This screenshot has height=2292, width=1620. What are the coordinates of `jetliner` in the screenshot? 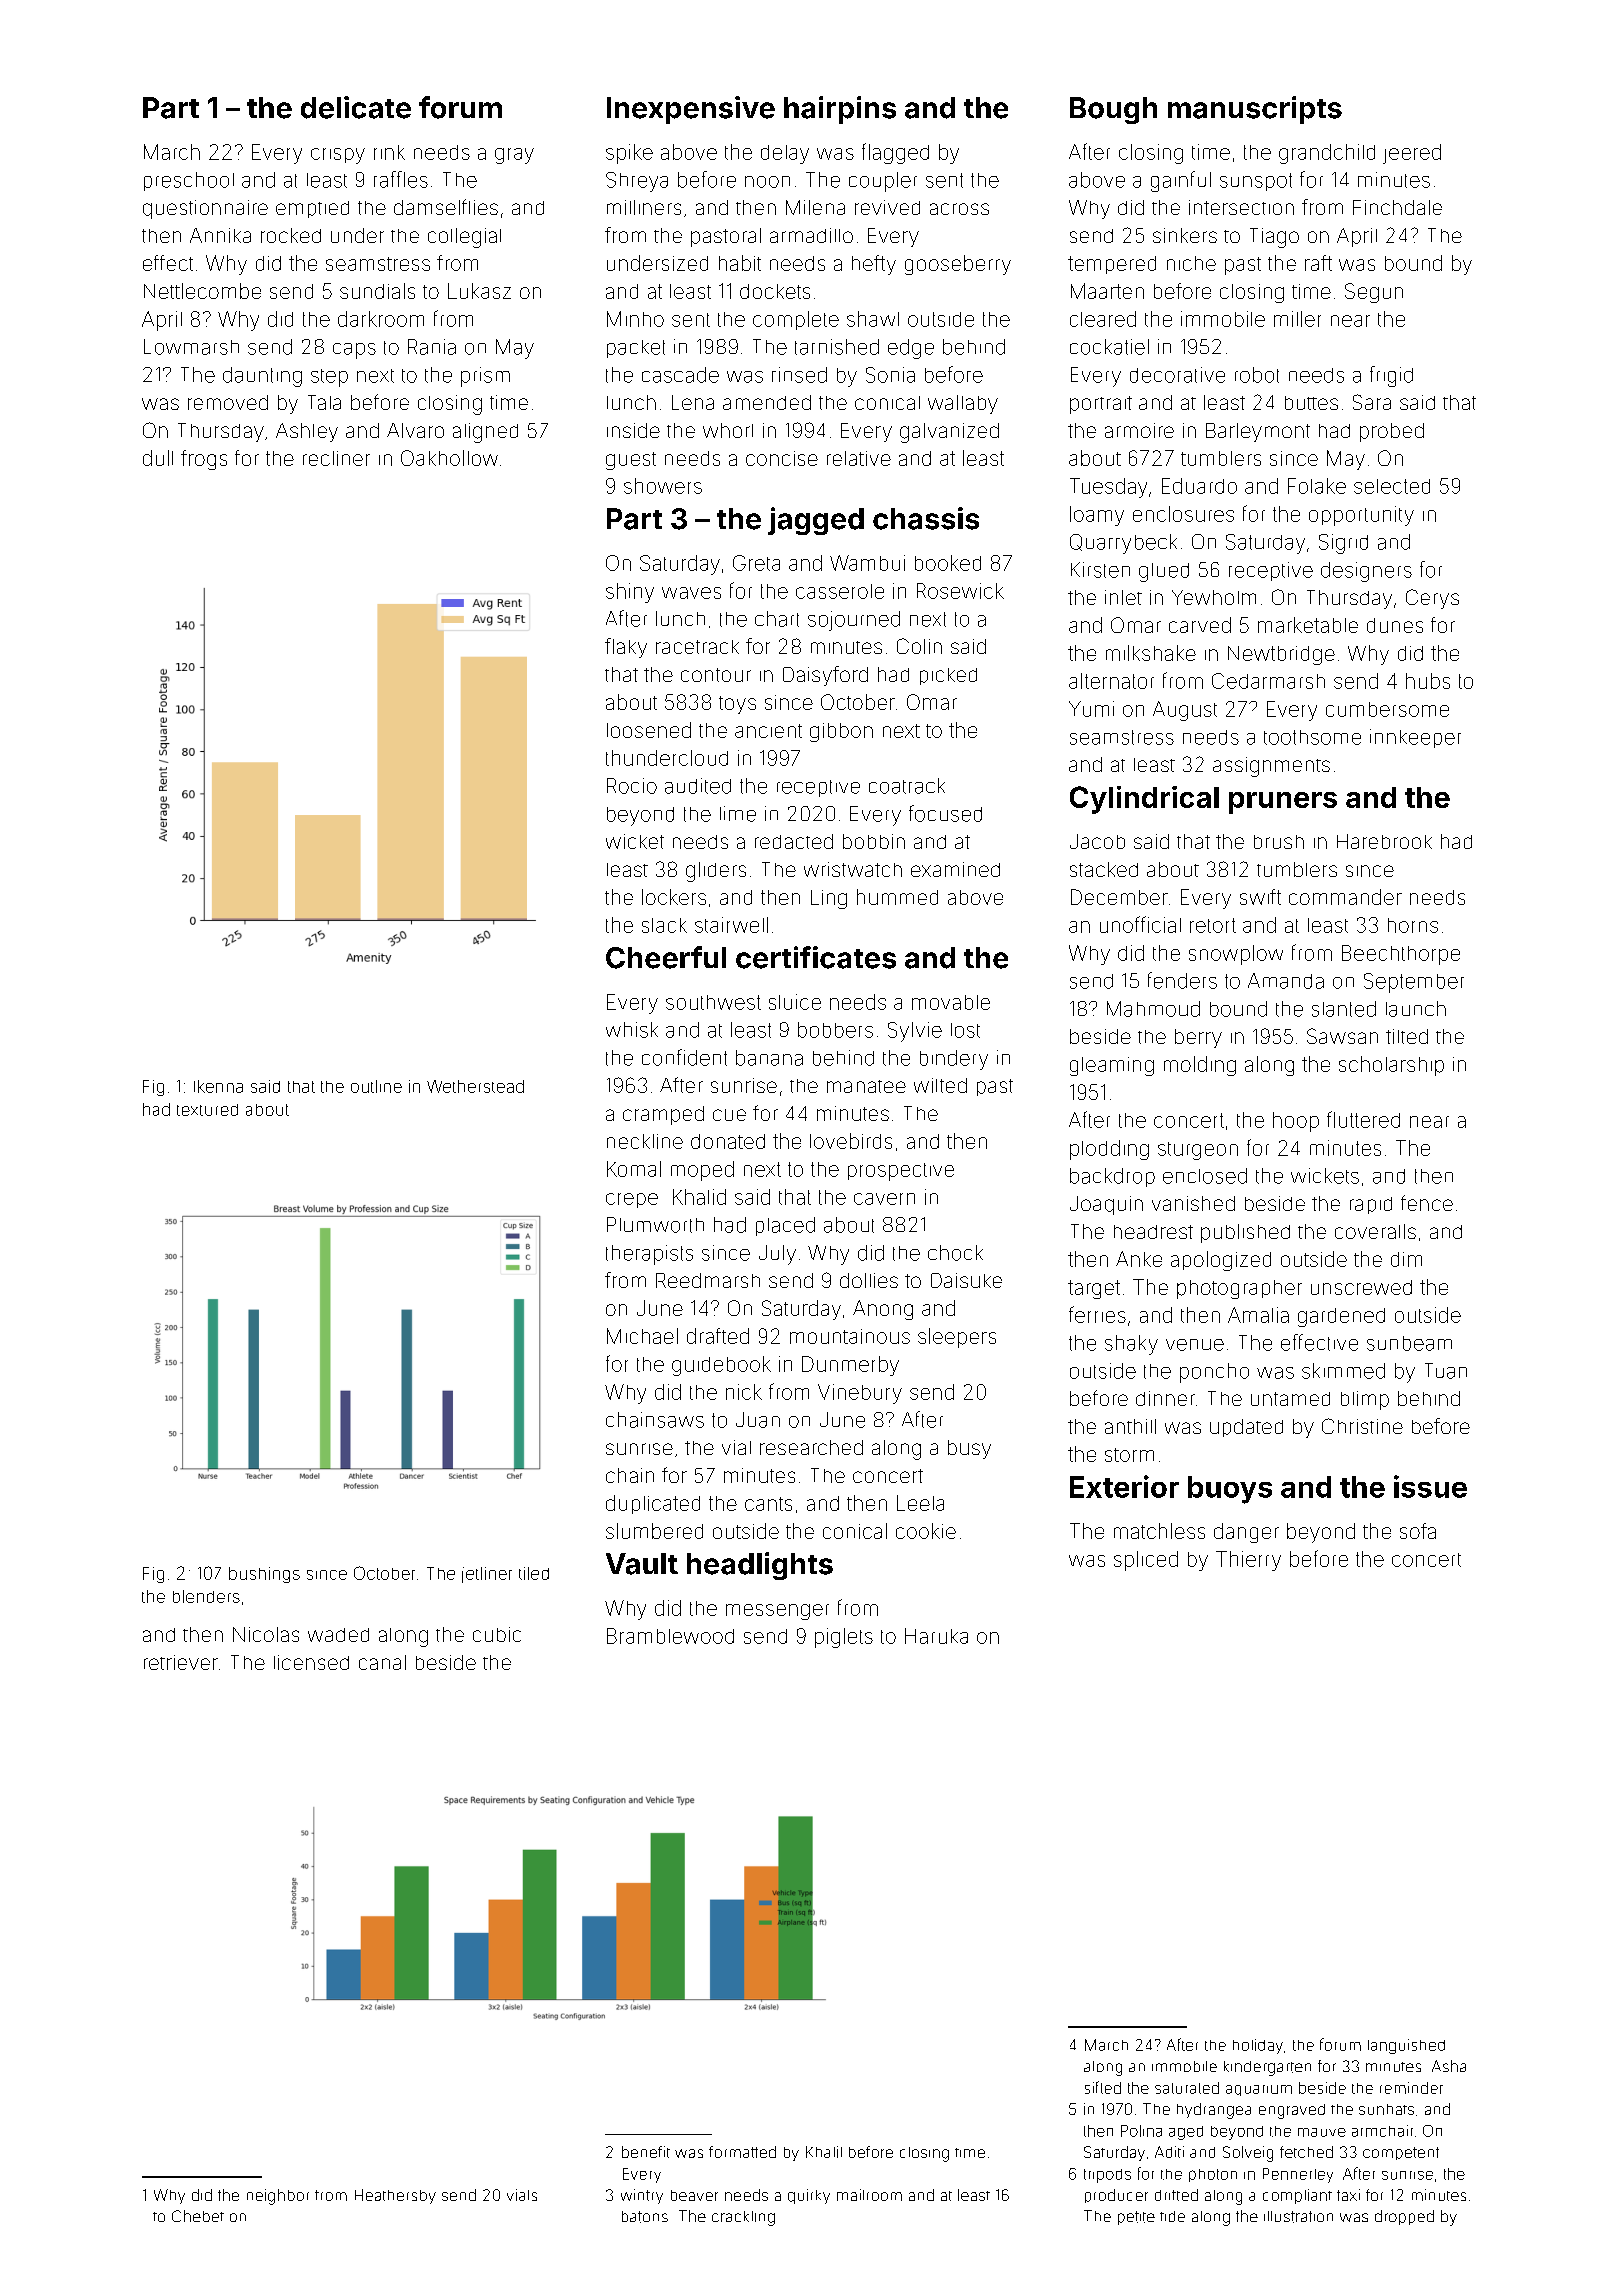 It's located at (487, 1575).
